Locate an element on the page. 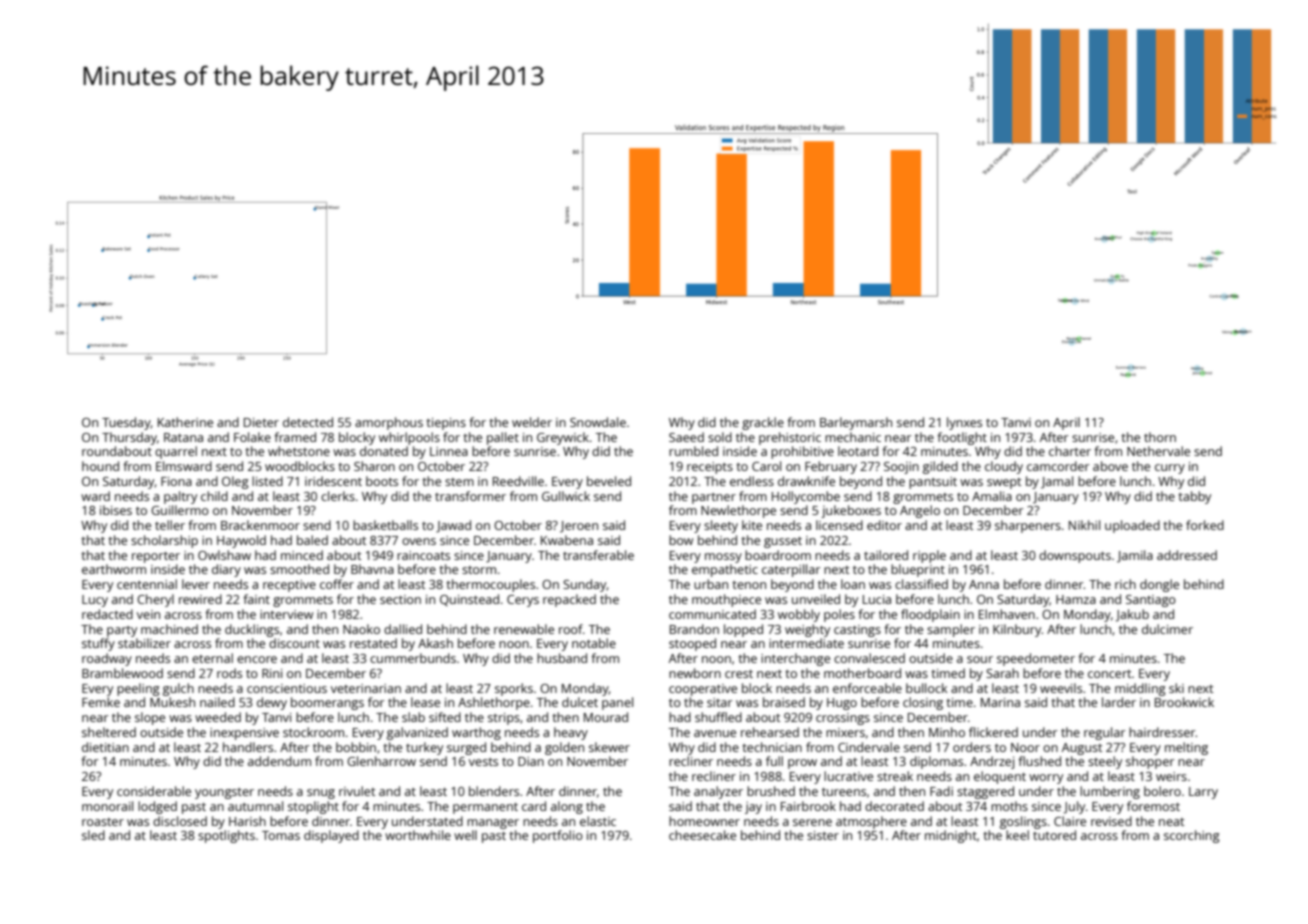 This image has width=1308, height=924. framed is located at coordinates (295, 437).
